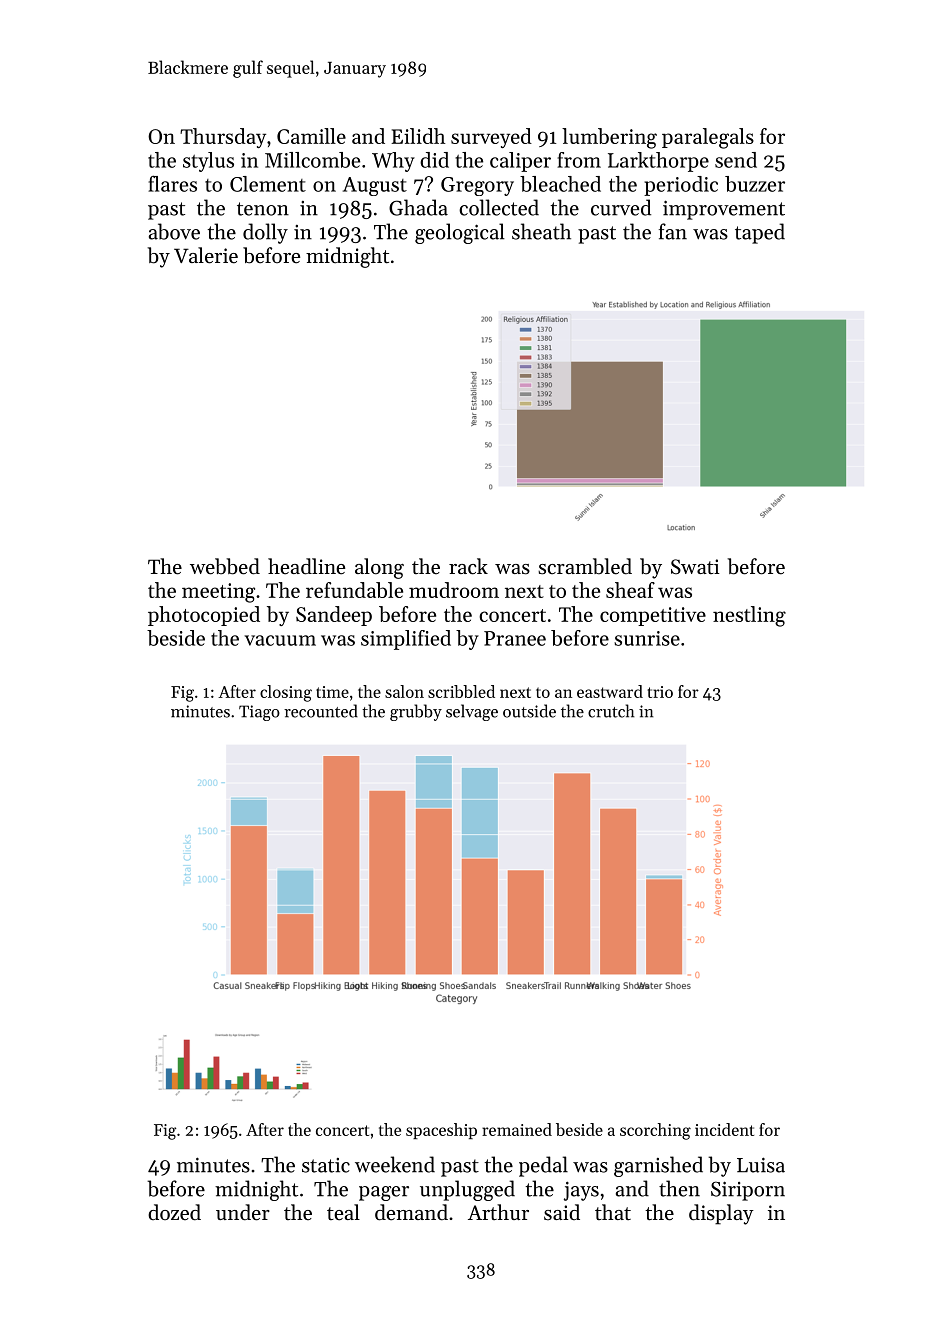 The width and height of the screenshot is (933, 1324). Describe the element at coordinates (259, 713) in the screenshot. I see `Tiago` at that location.
